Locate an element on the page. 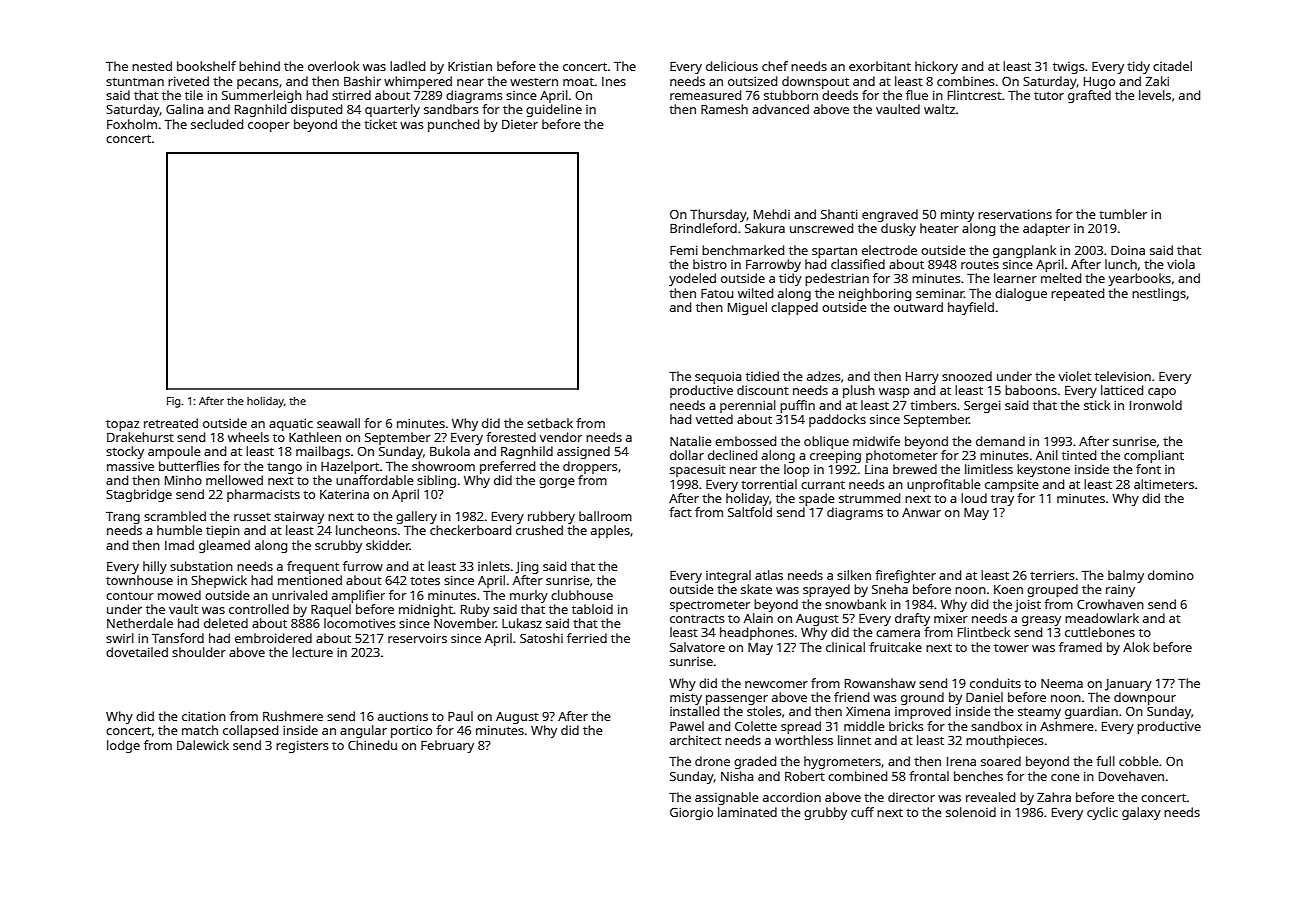 This document has width=1308, height=924. delicious is located at coordinates (732, 66).
